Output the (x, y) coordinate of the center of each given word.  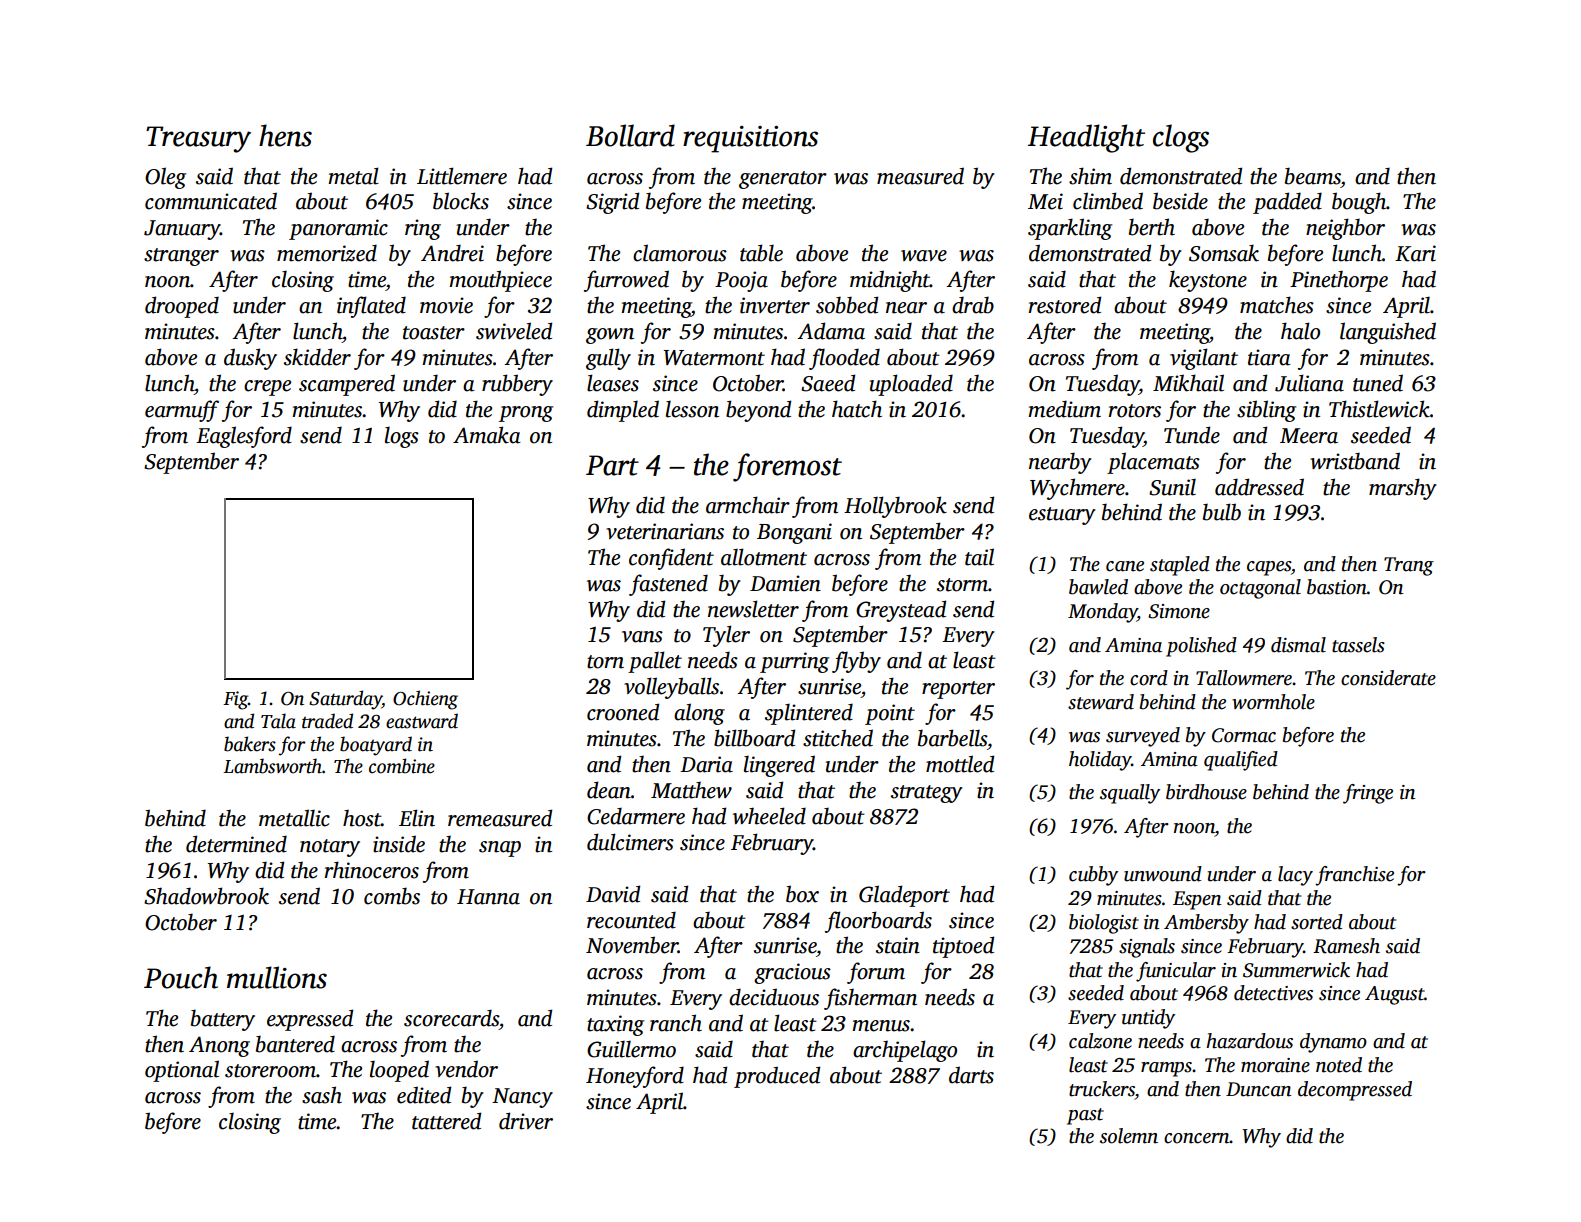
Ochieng (425, 700)
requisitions (750, 139)
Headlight (1086, 138)
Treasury (198, 139)
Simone (1179, 611)
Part (612, 465)
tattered (446, 1121)
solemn (1129, 1136)
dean (609, 790)
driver (526, 1121)
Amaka (487, 435)
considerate (1388, 678)
